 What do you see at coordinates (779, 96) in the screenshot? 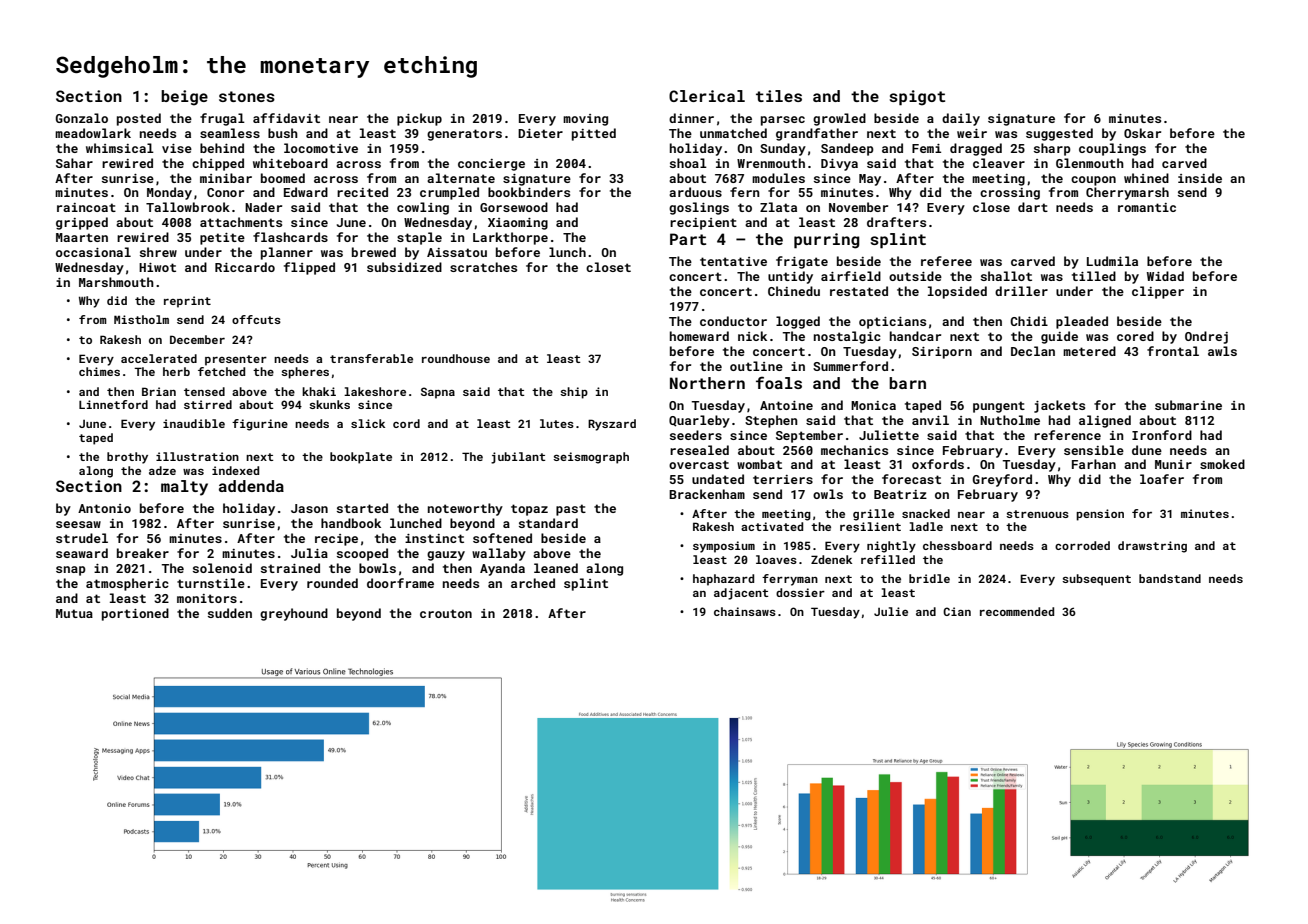
I see `tiles` at bounding box center [779, 96].
